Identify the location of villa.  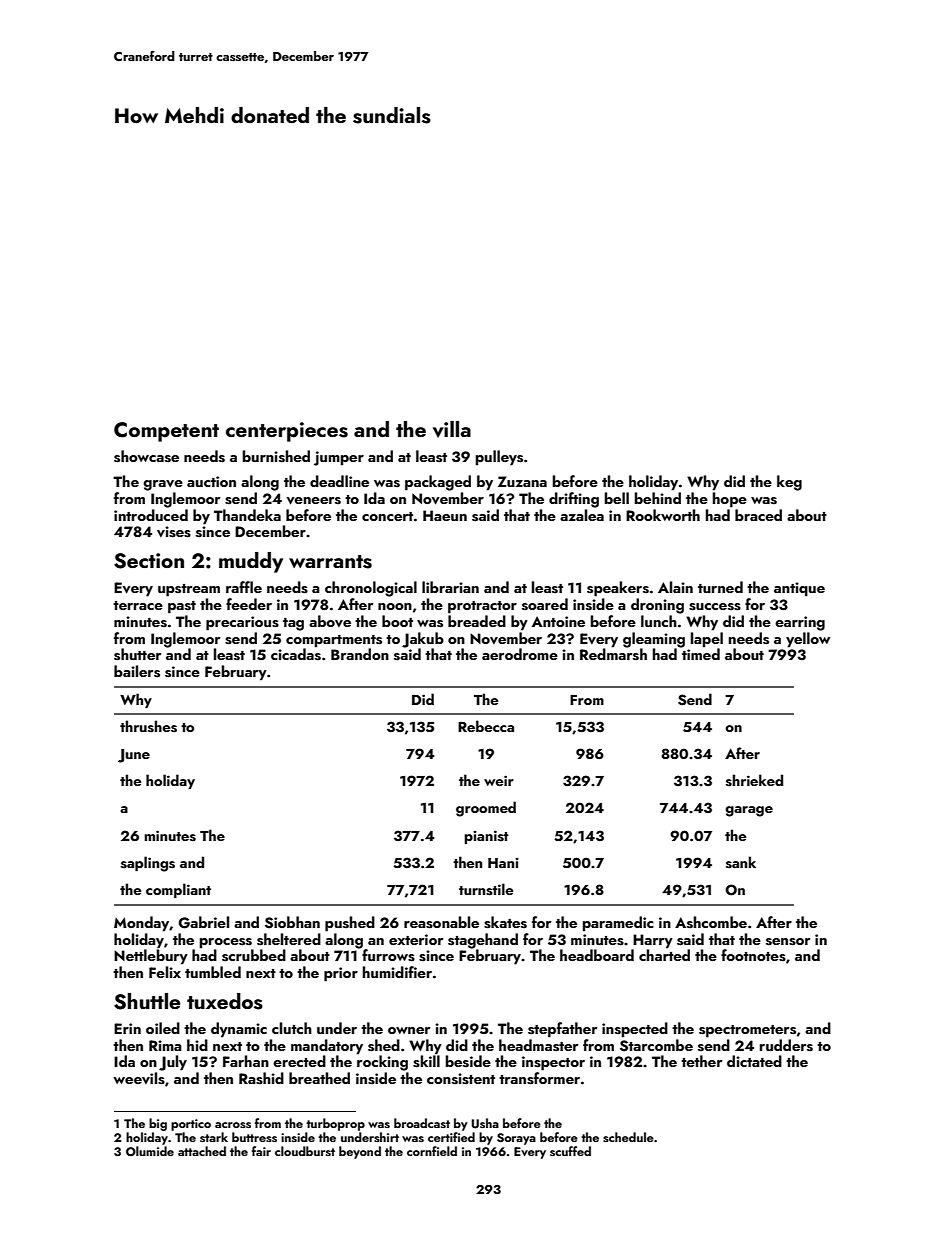
(452, 429).
